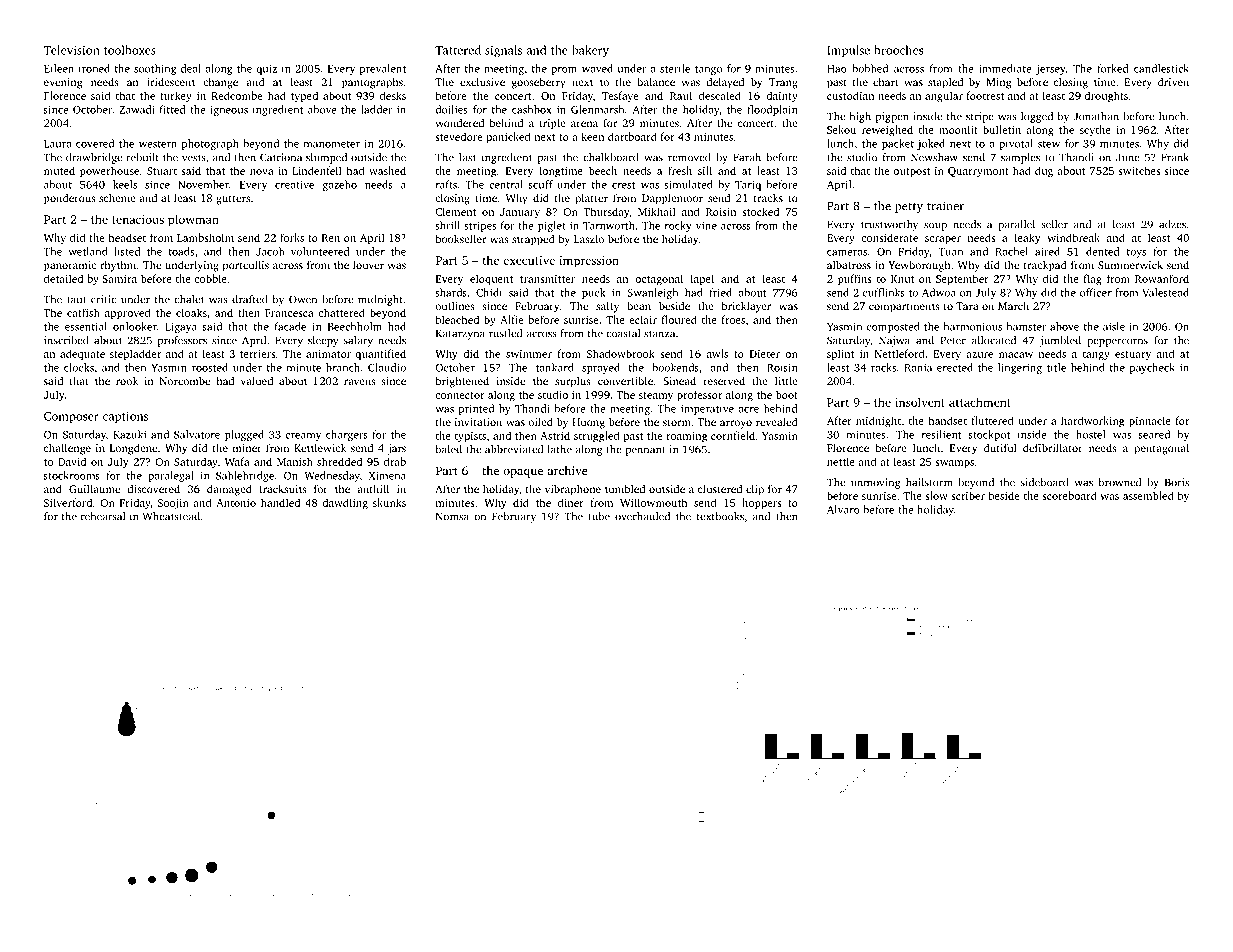 The width and height of the document is (1233, 952). Describe the element at coordinates (1152, 368) in the document. I see `paycheck` at that location.
